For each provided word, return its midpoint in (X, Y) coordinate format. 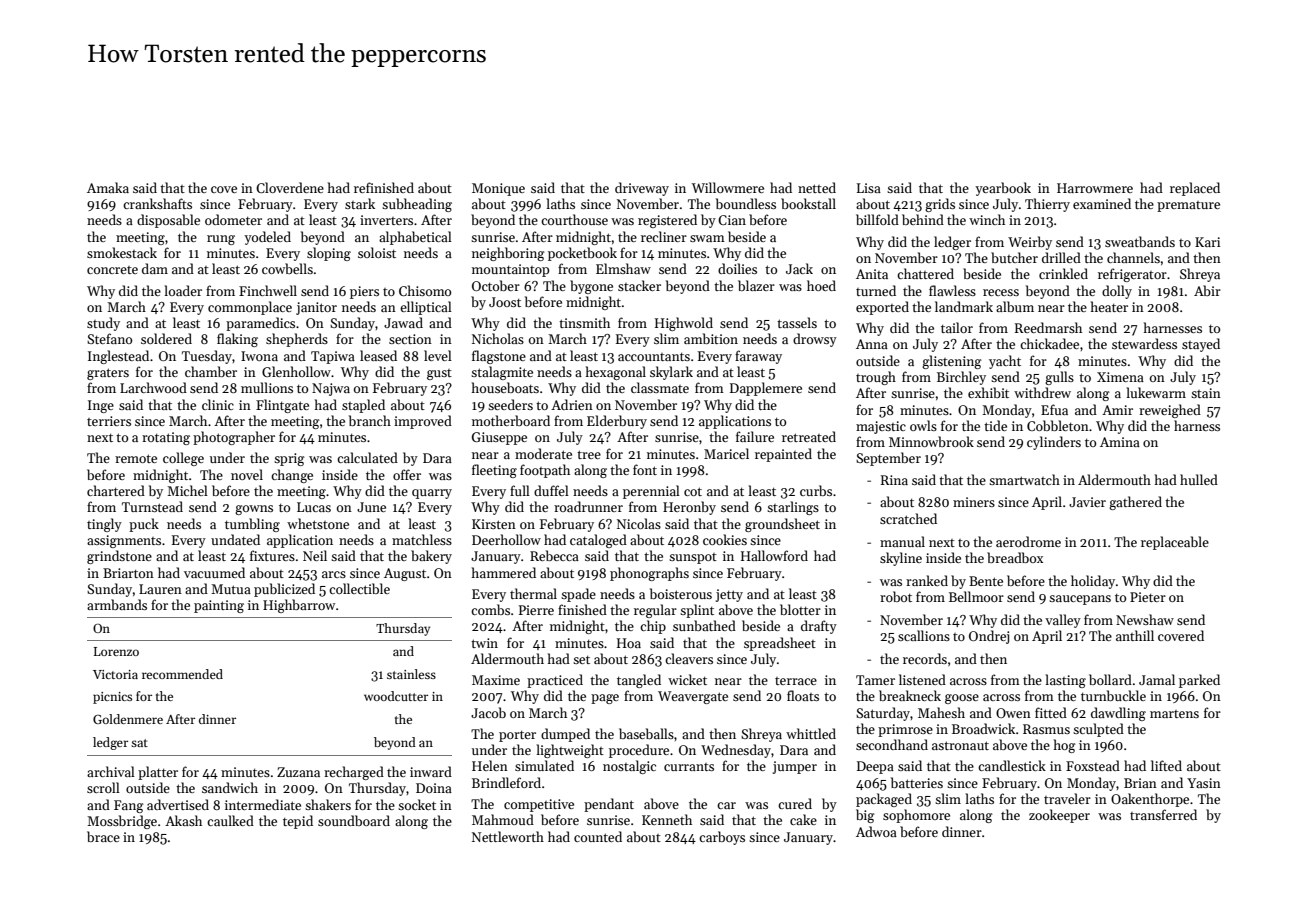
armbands (117, 604)
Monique (498, 189)
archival (111, 771)
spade (578, 595)
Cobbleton (1058, 425)
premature (1188, 206)
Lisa (869, 188)
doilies (737, 268)
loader (183, 290)
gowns (254, 510)
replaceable (1175, 543)
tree (589, 454)
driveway (642, 189)
